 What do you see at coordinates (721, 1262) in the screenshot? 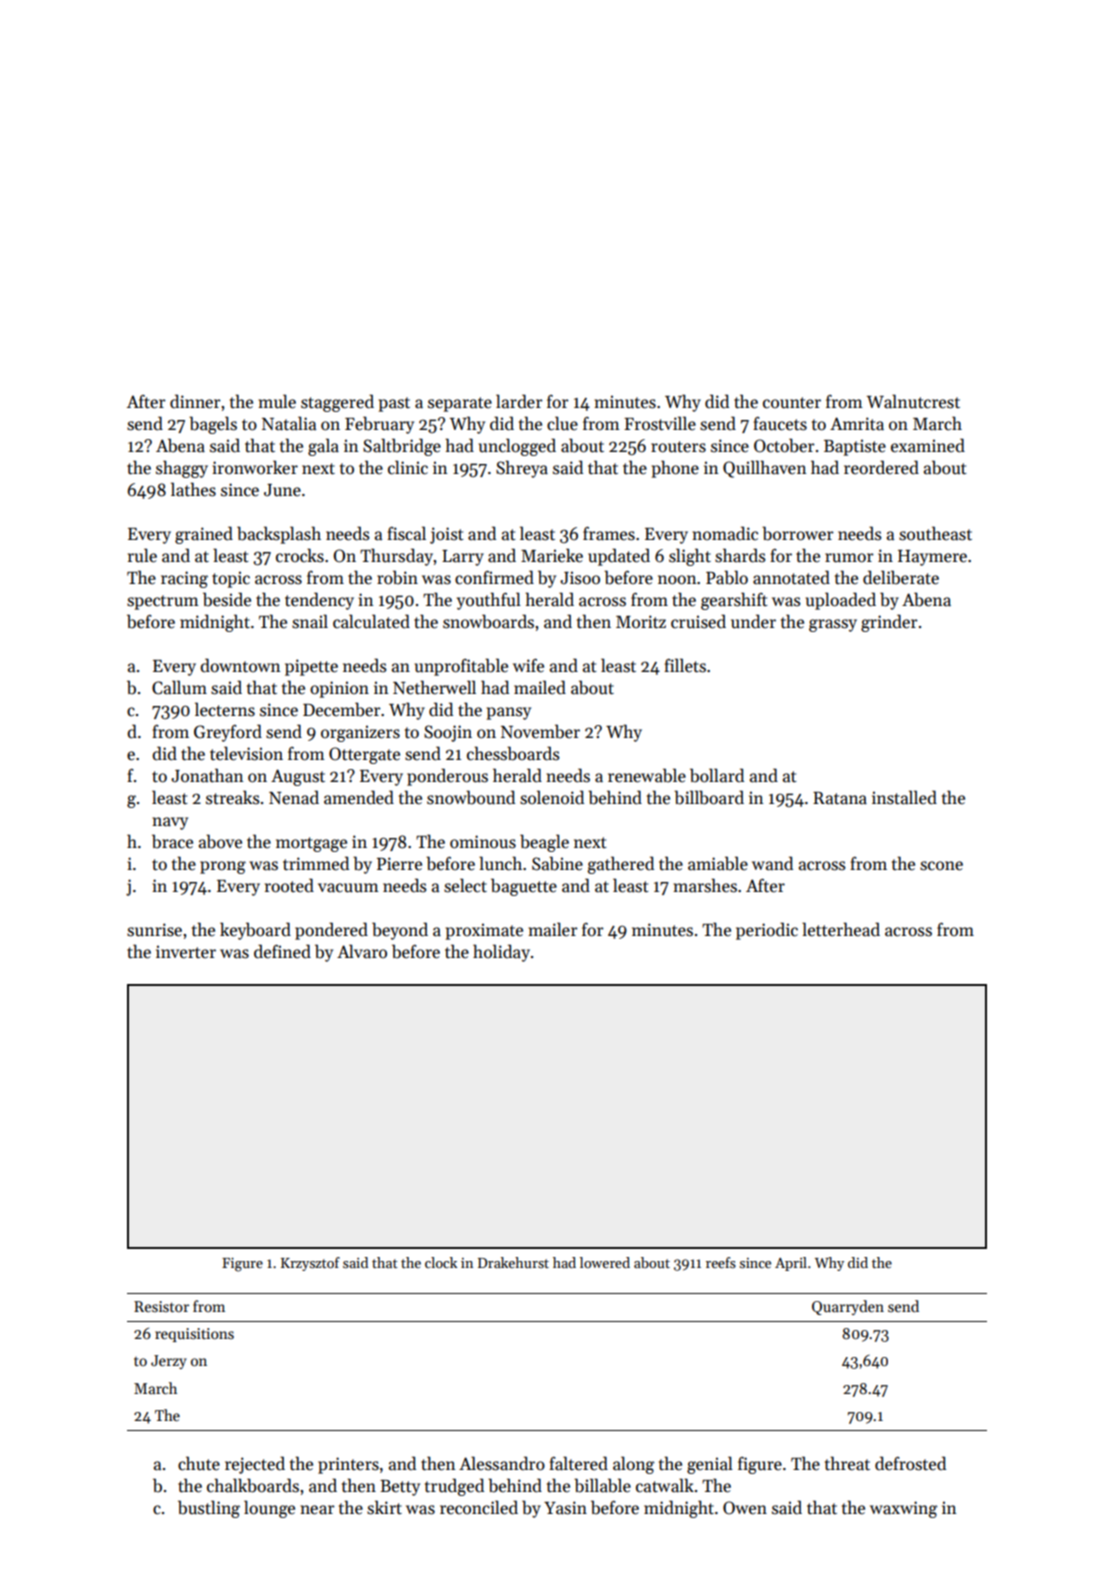
I see `reefs` at bounding box center [721, 1262].
